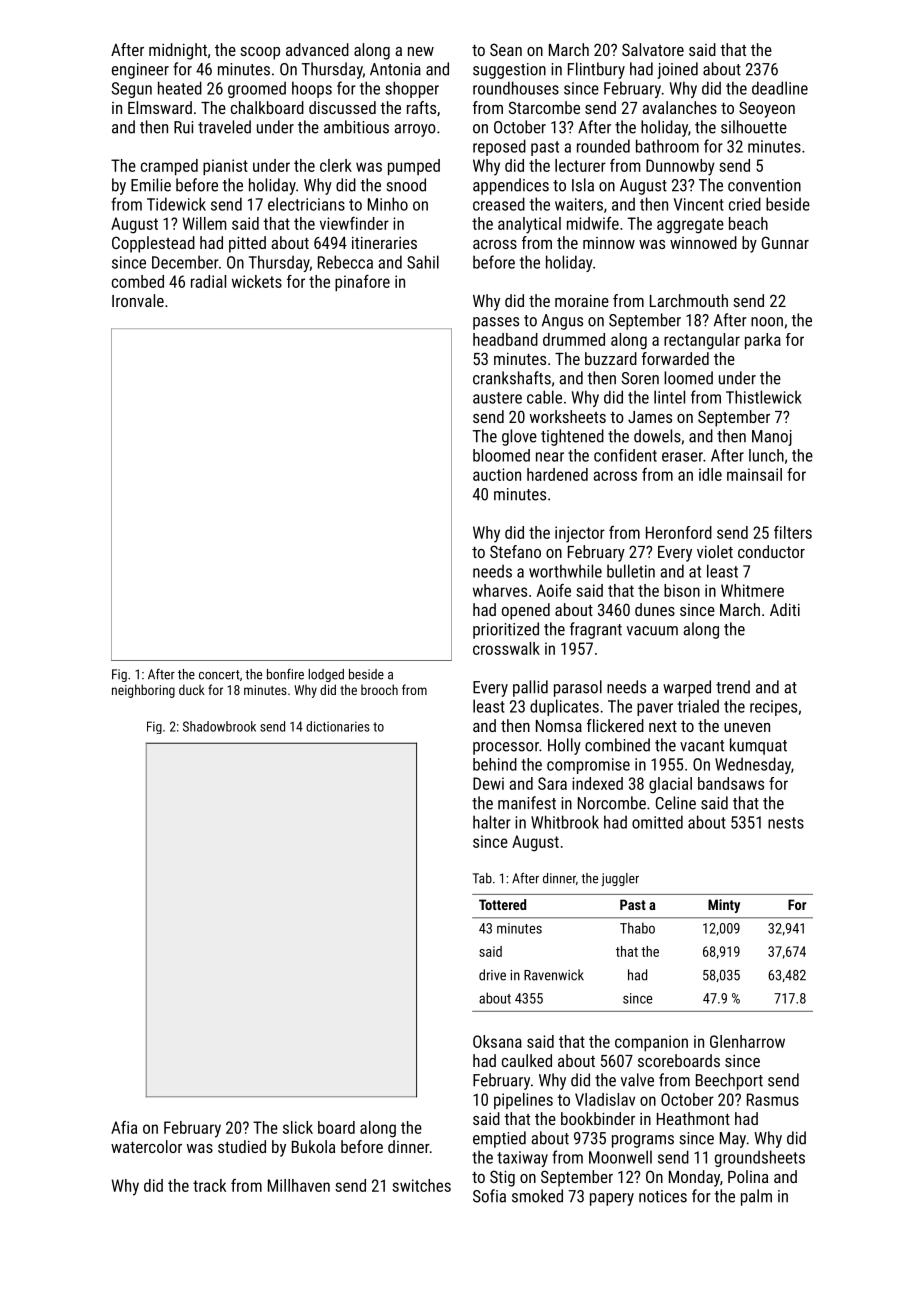 This document has width=924, height=1308. What do you see at coordinates (421, 51) in the document?
I see `new` at bounding box center [421, 51].
